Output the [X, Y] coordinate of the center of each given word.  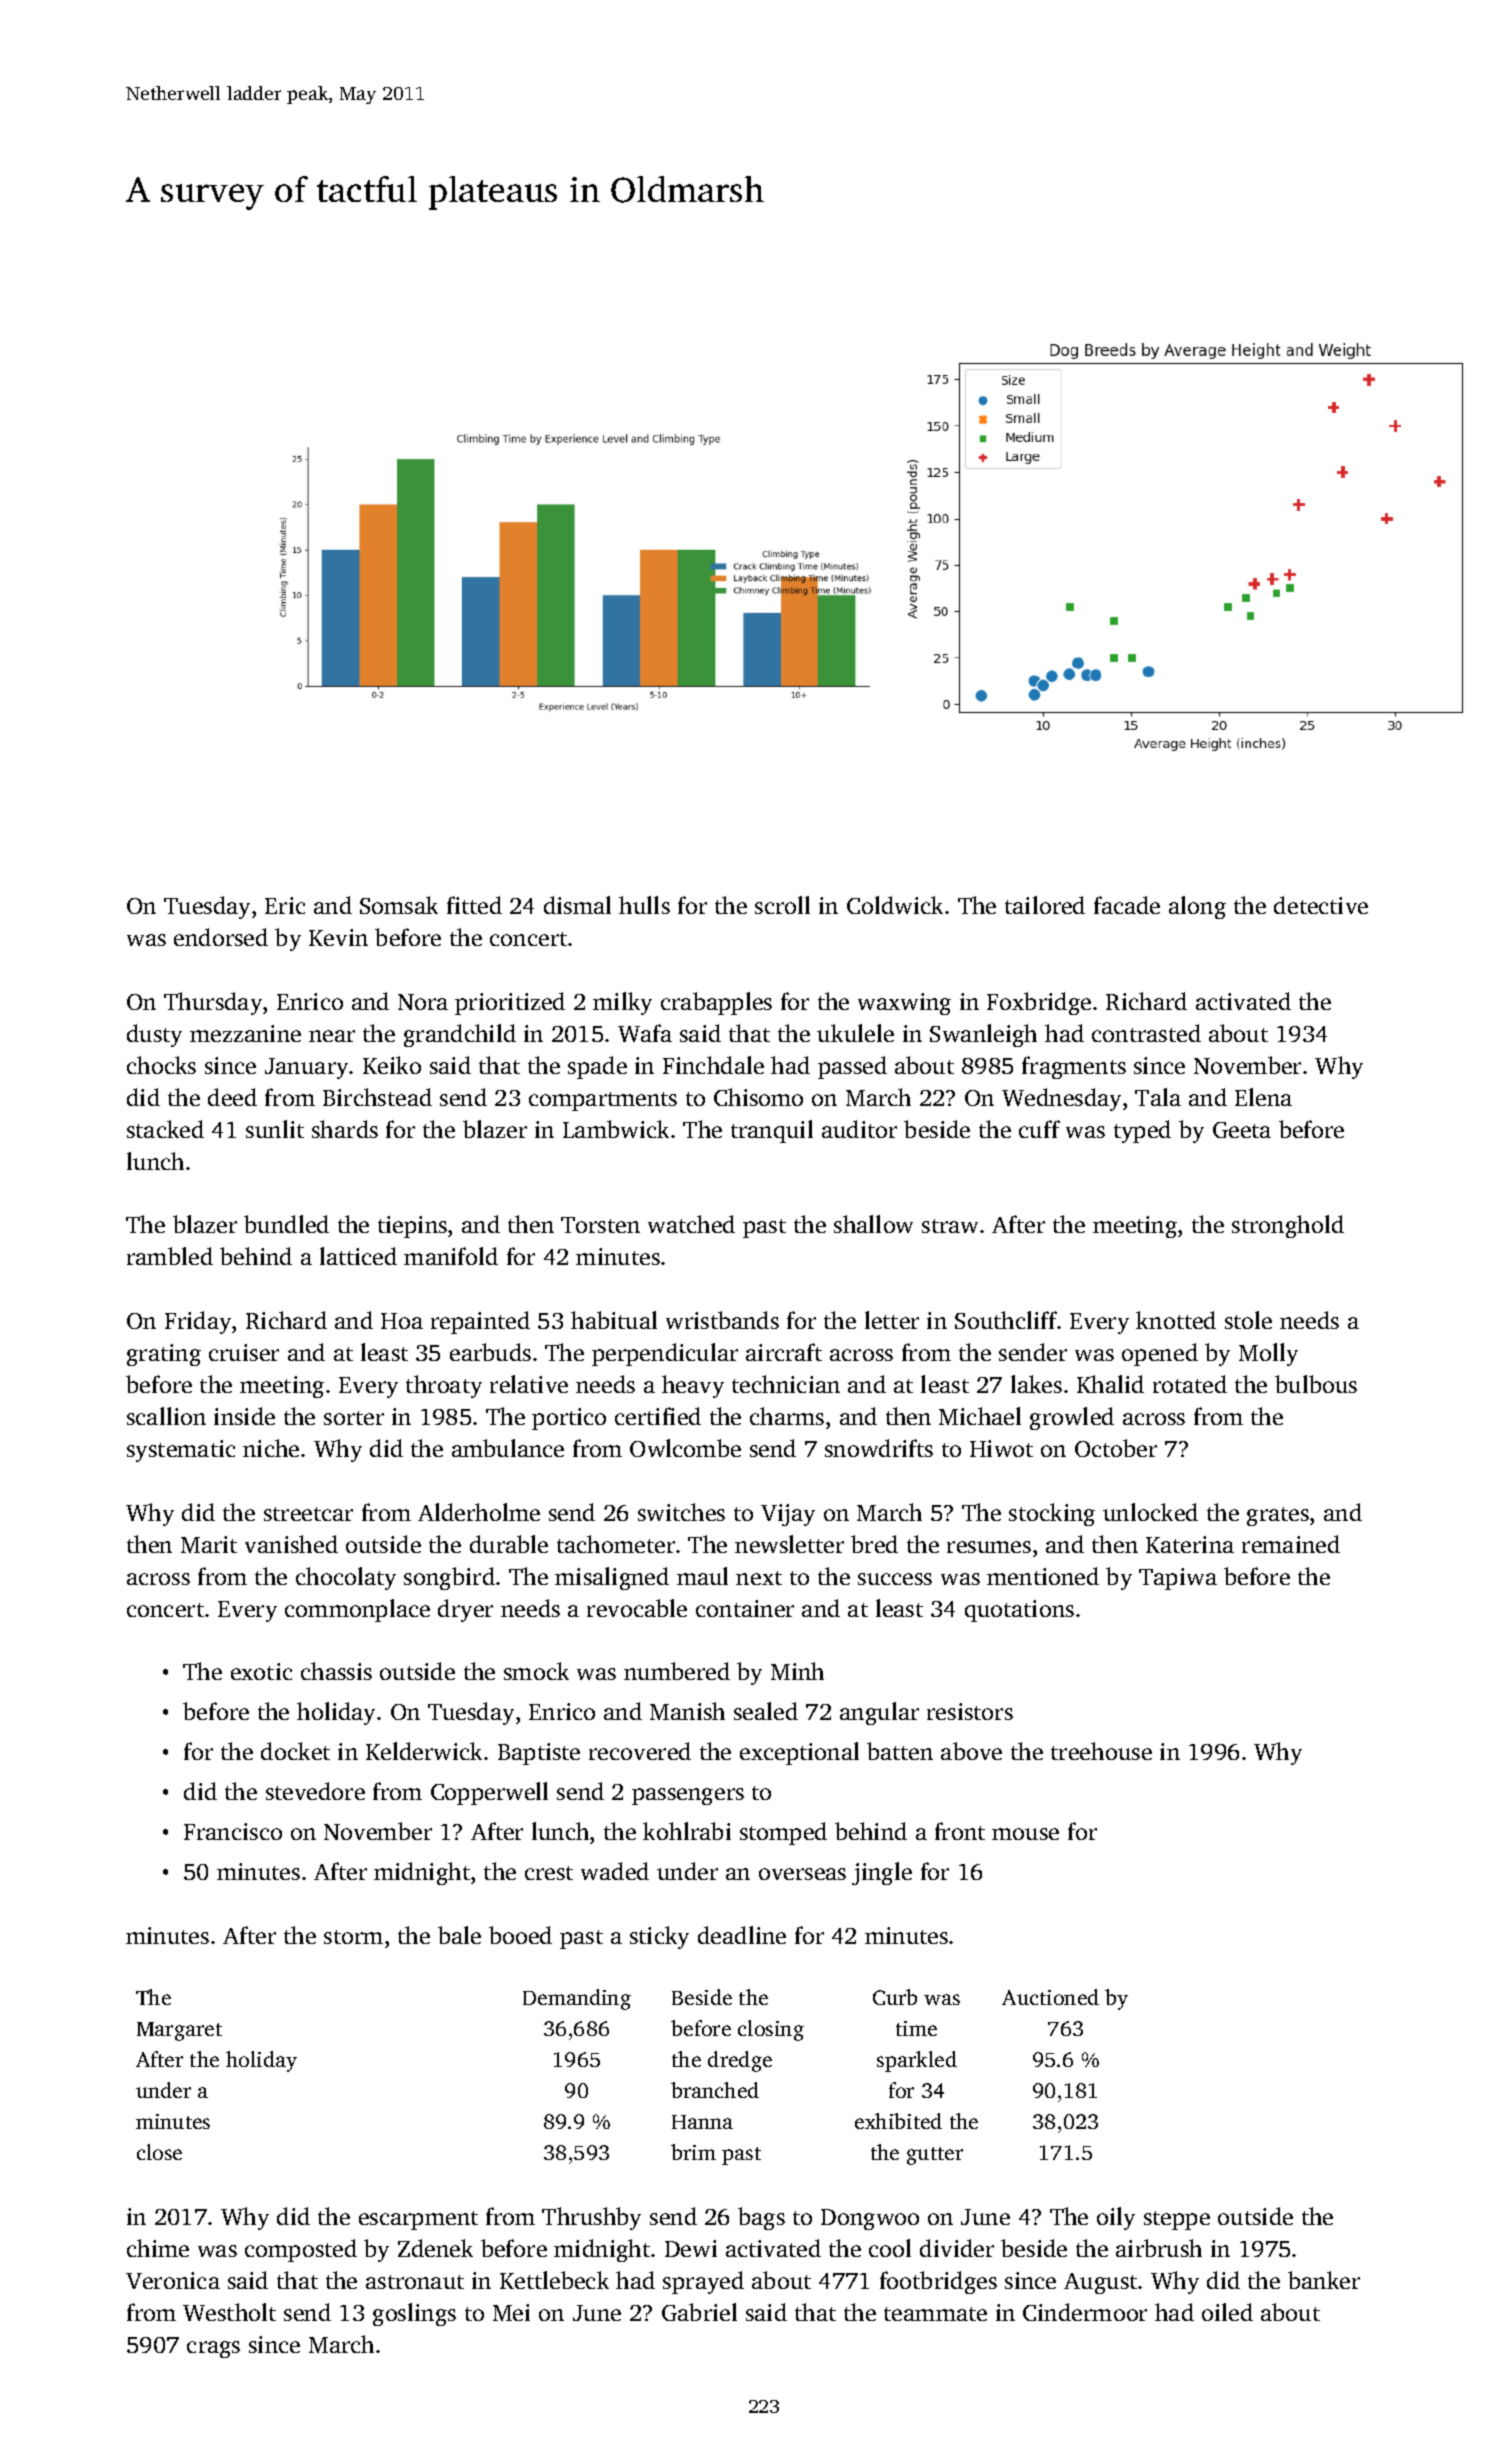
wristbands [722, 1320]
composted [301, 2250]
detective [1321, 905]
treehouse [1101, 1751]
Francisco [233, 1831]
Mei [511, 2312]
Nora [423, 1002]
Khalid [1110, 1384]
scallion [166, 1416]
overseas [802, 1874]
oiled [1227, 2312]
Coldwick [895, 905]
